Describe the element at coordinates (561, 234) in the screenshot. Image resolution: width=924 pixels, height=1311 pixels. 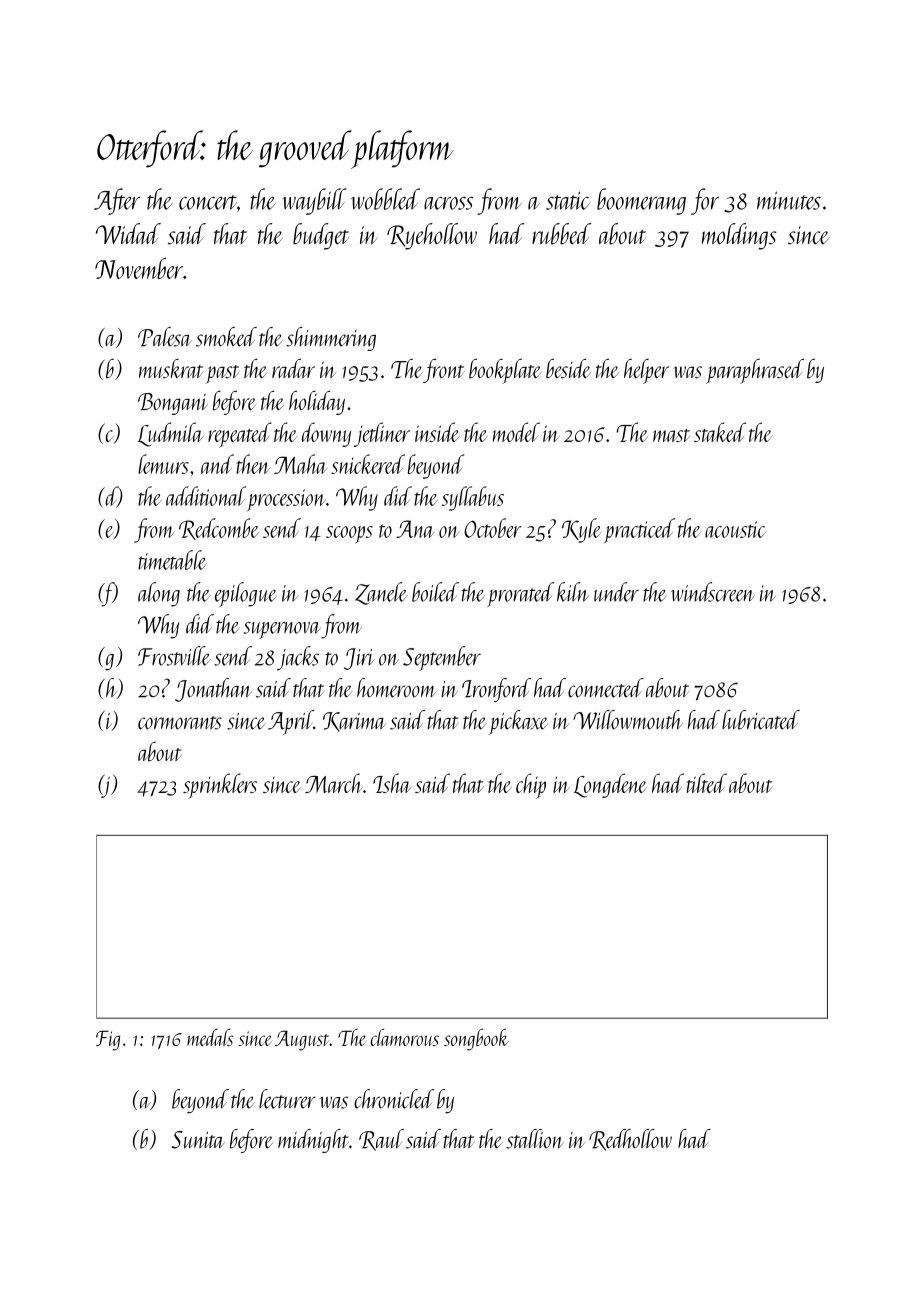
I see `rubbed` at that location.
